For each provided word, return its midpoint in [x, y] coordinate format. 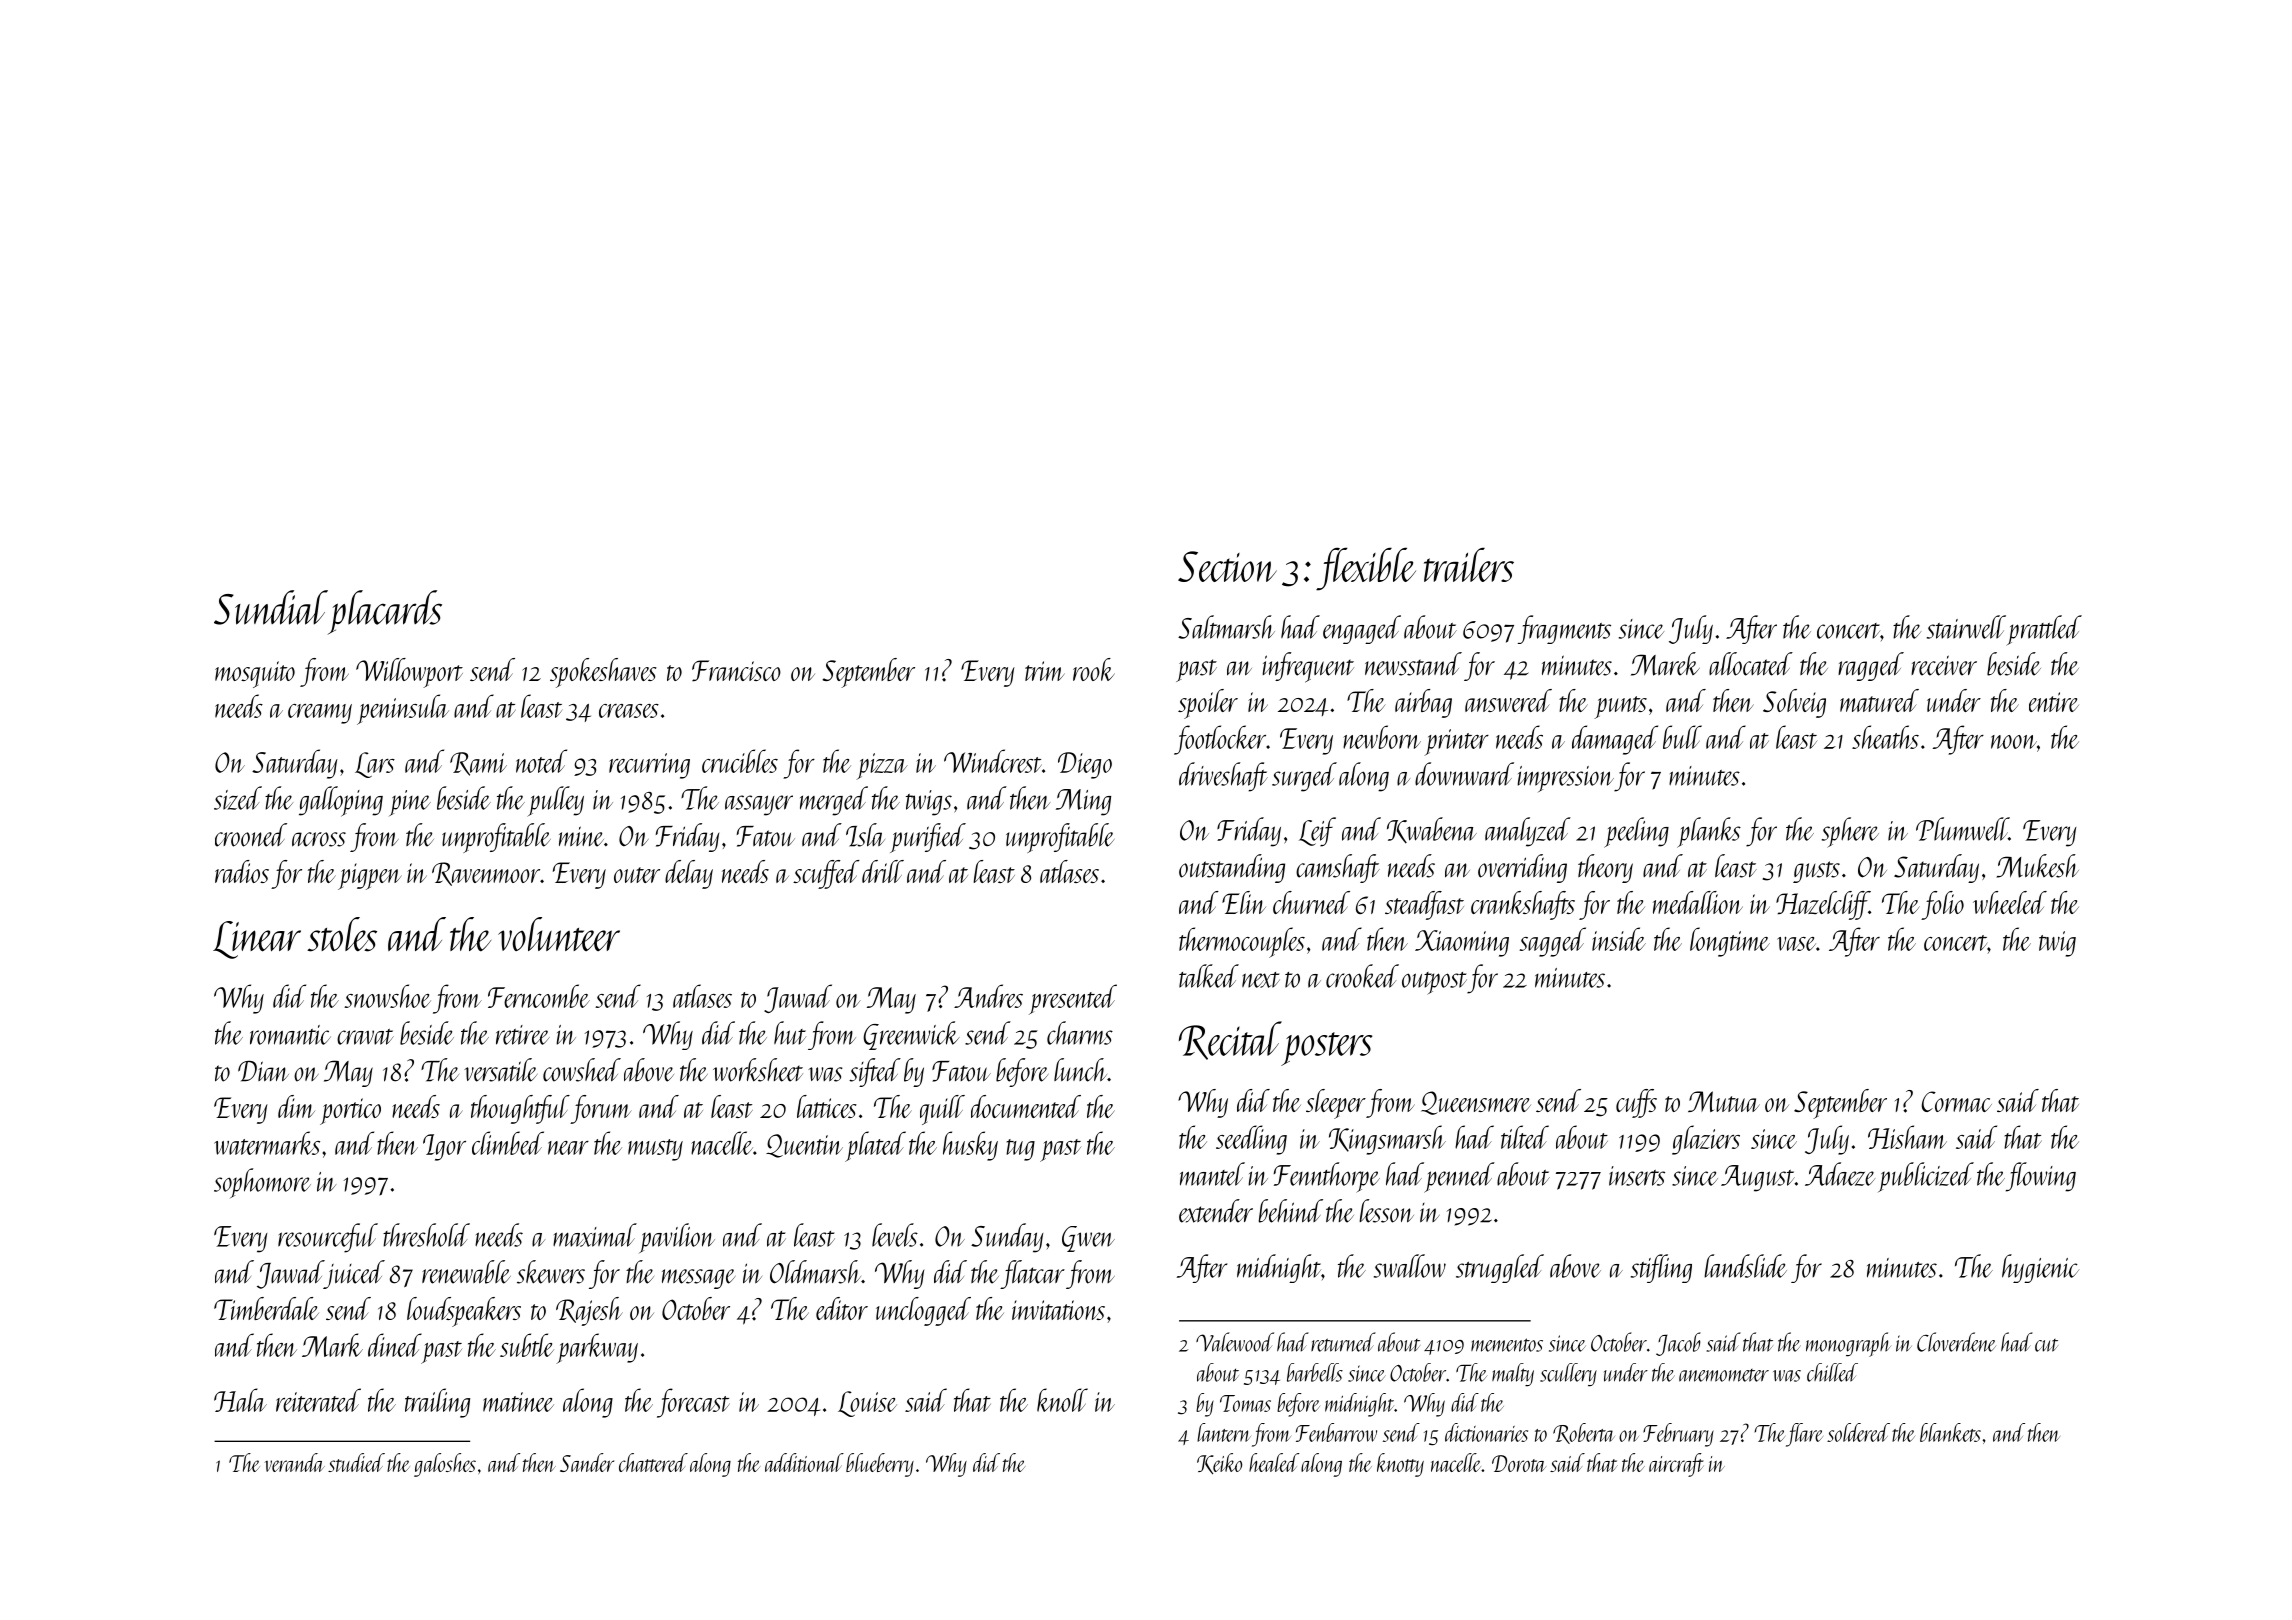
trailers [1469, 564]
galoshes [445, 1465]
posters [1327, 1049]
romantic [290, 1035]
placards [385, 612]
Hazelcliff [1822, 905]
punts [1620, 707]
